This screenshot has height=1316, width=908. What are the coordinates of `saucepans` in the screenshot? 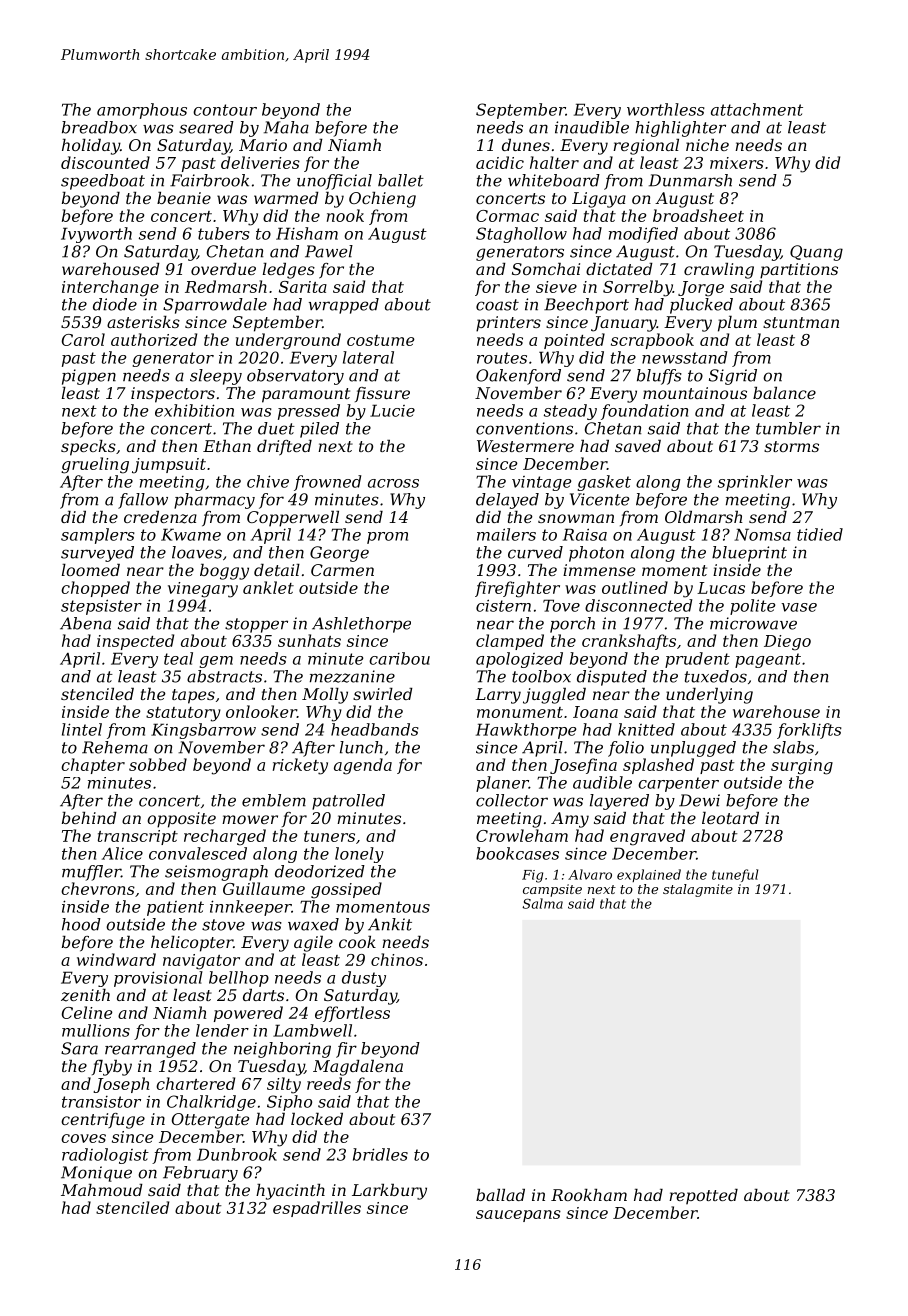 It's located at (518, 1216).
